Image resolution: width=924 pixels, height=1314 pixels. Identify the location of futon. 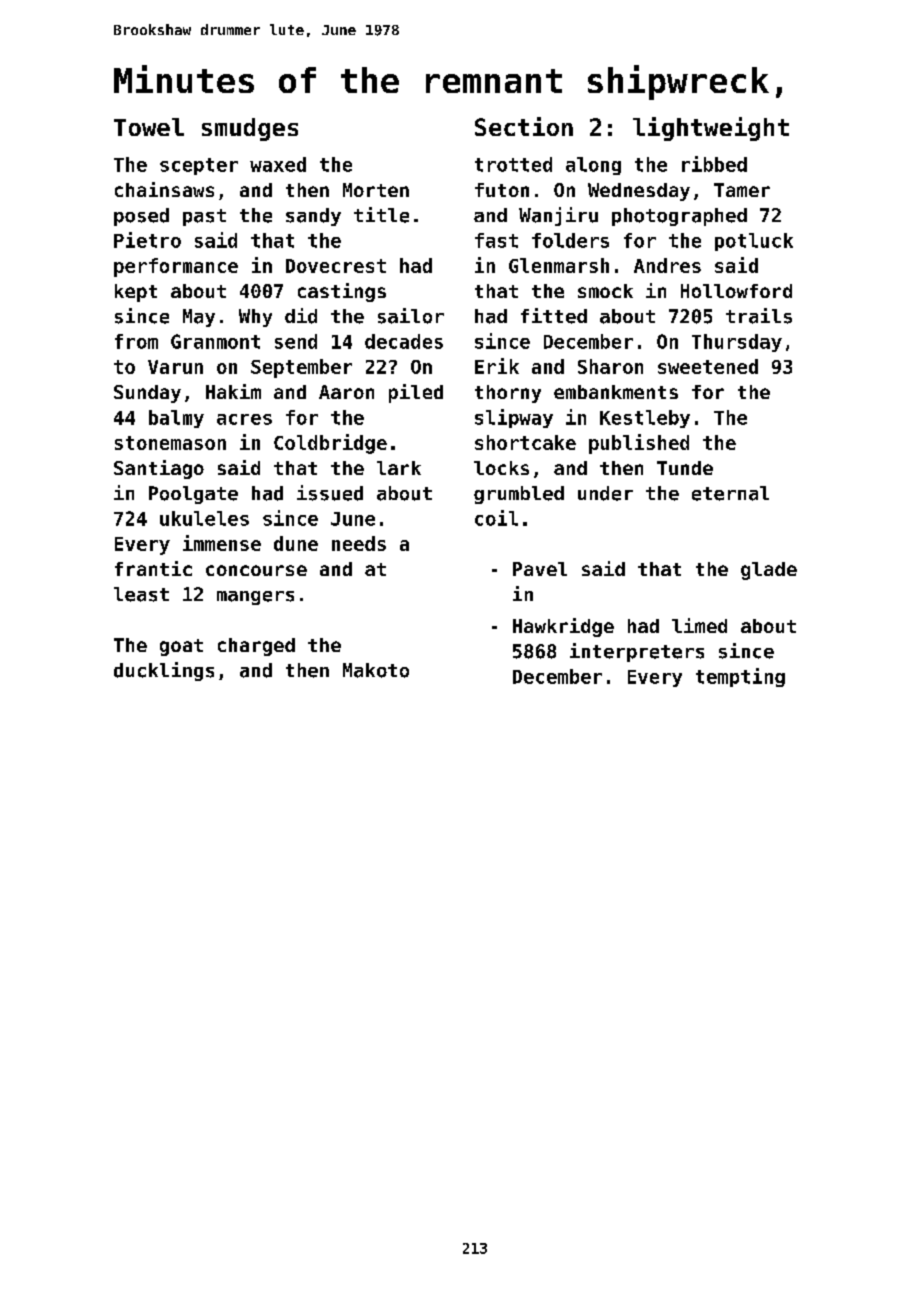
(502, 190).
